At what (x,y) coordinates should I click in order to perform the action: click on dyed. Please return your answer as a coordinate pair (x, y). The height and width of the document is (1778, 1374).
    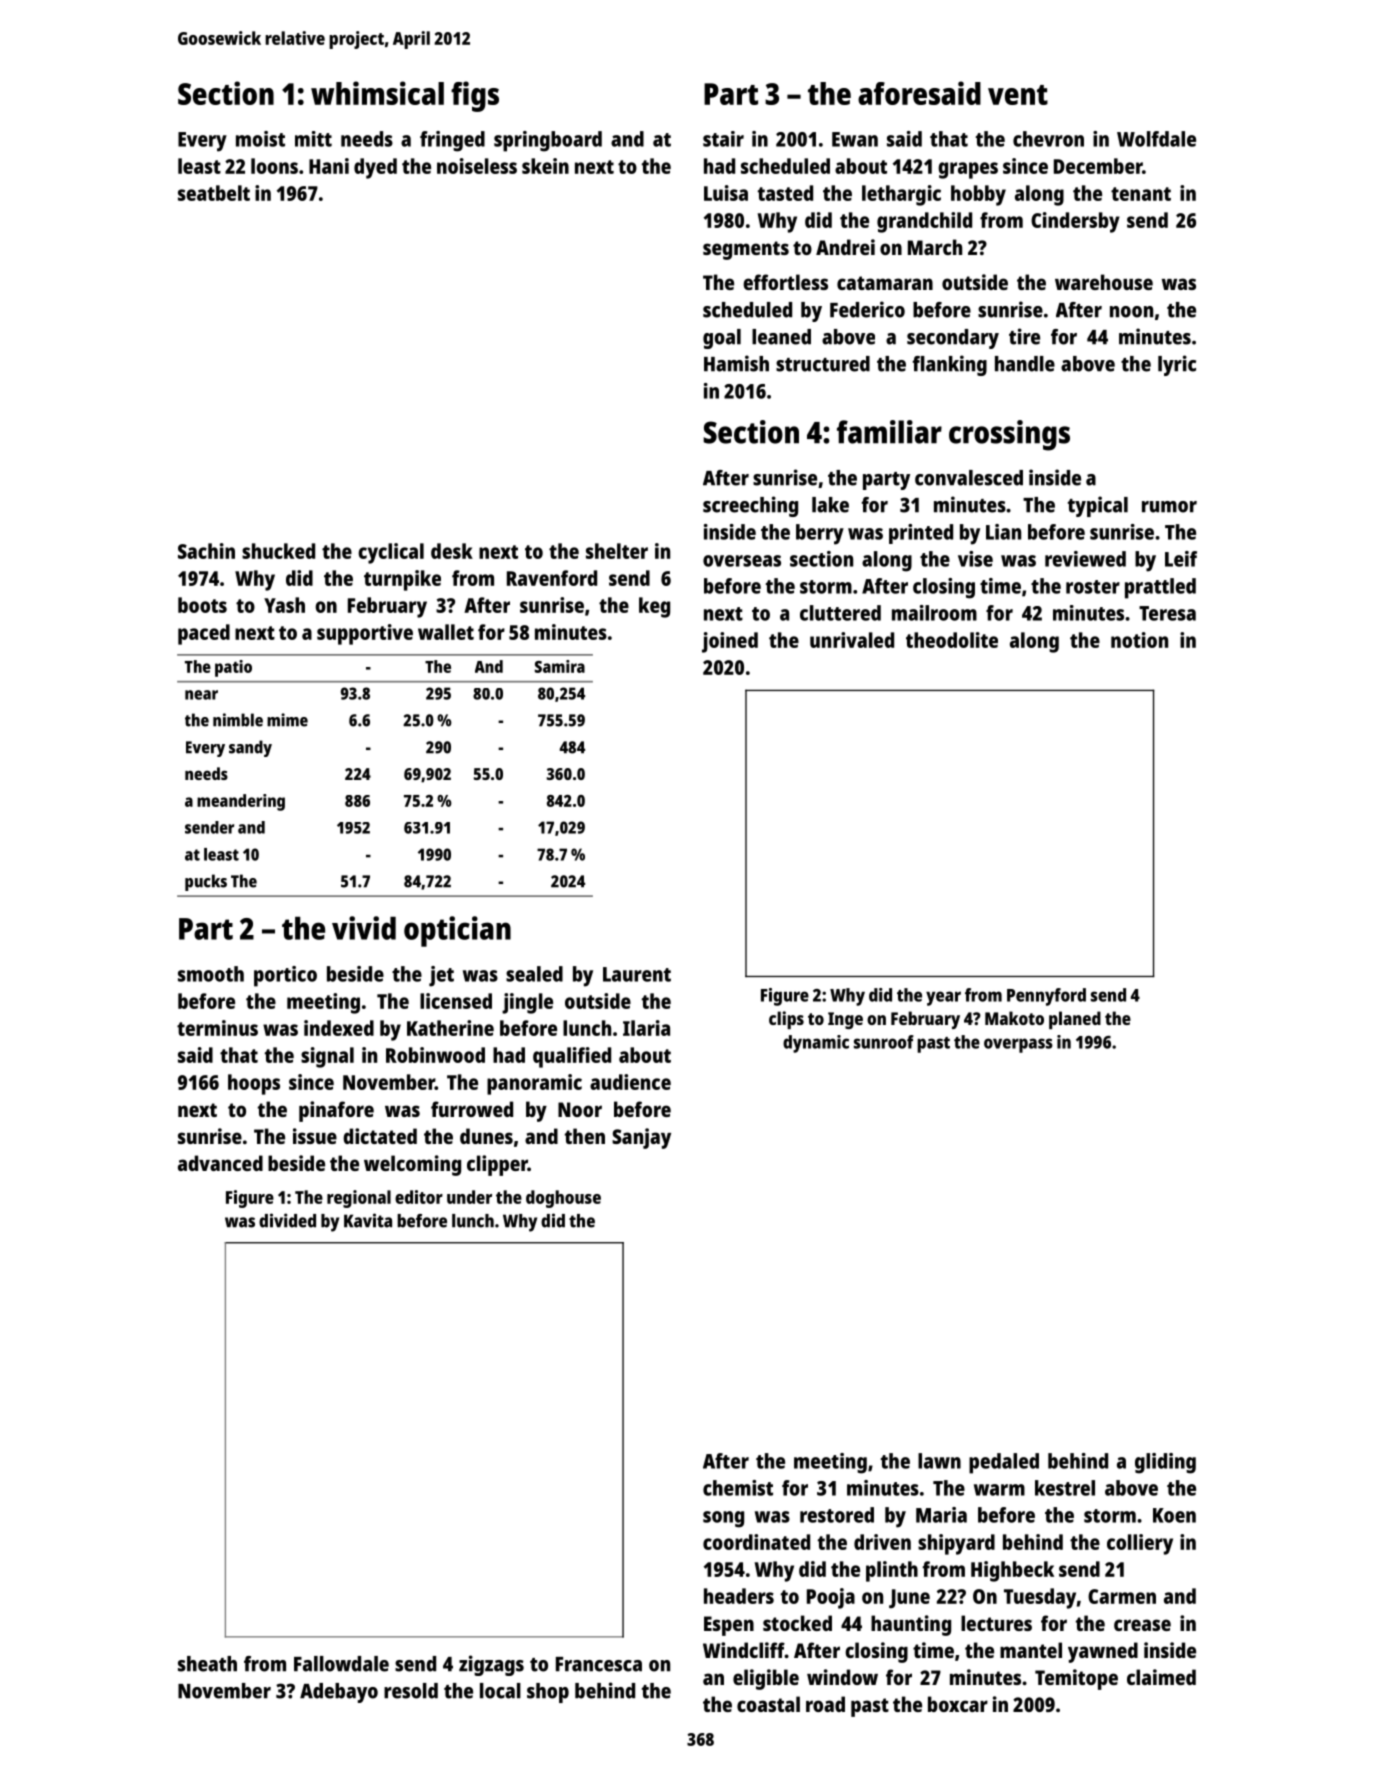
    Looking at the image, I should click on (375, 168).
